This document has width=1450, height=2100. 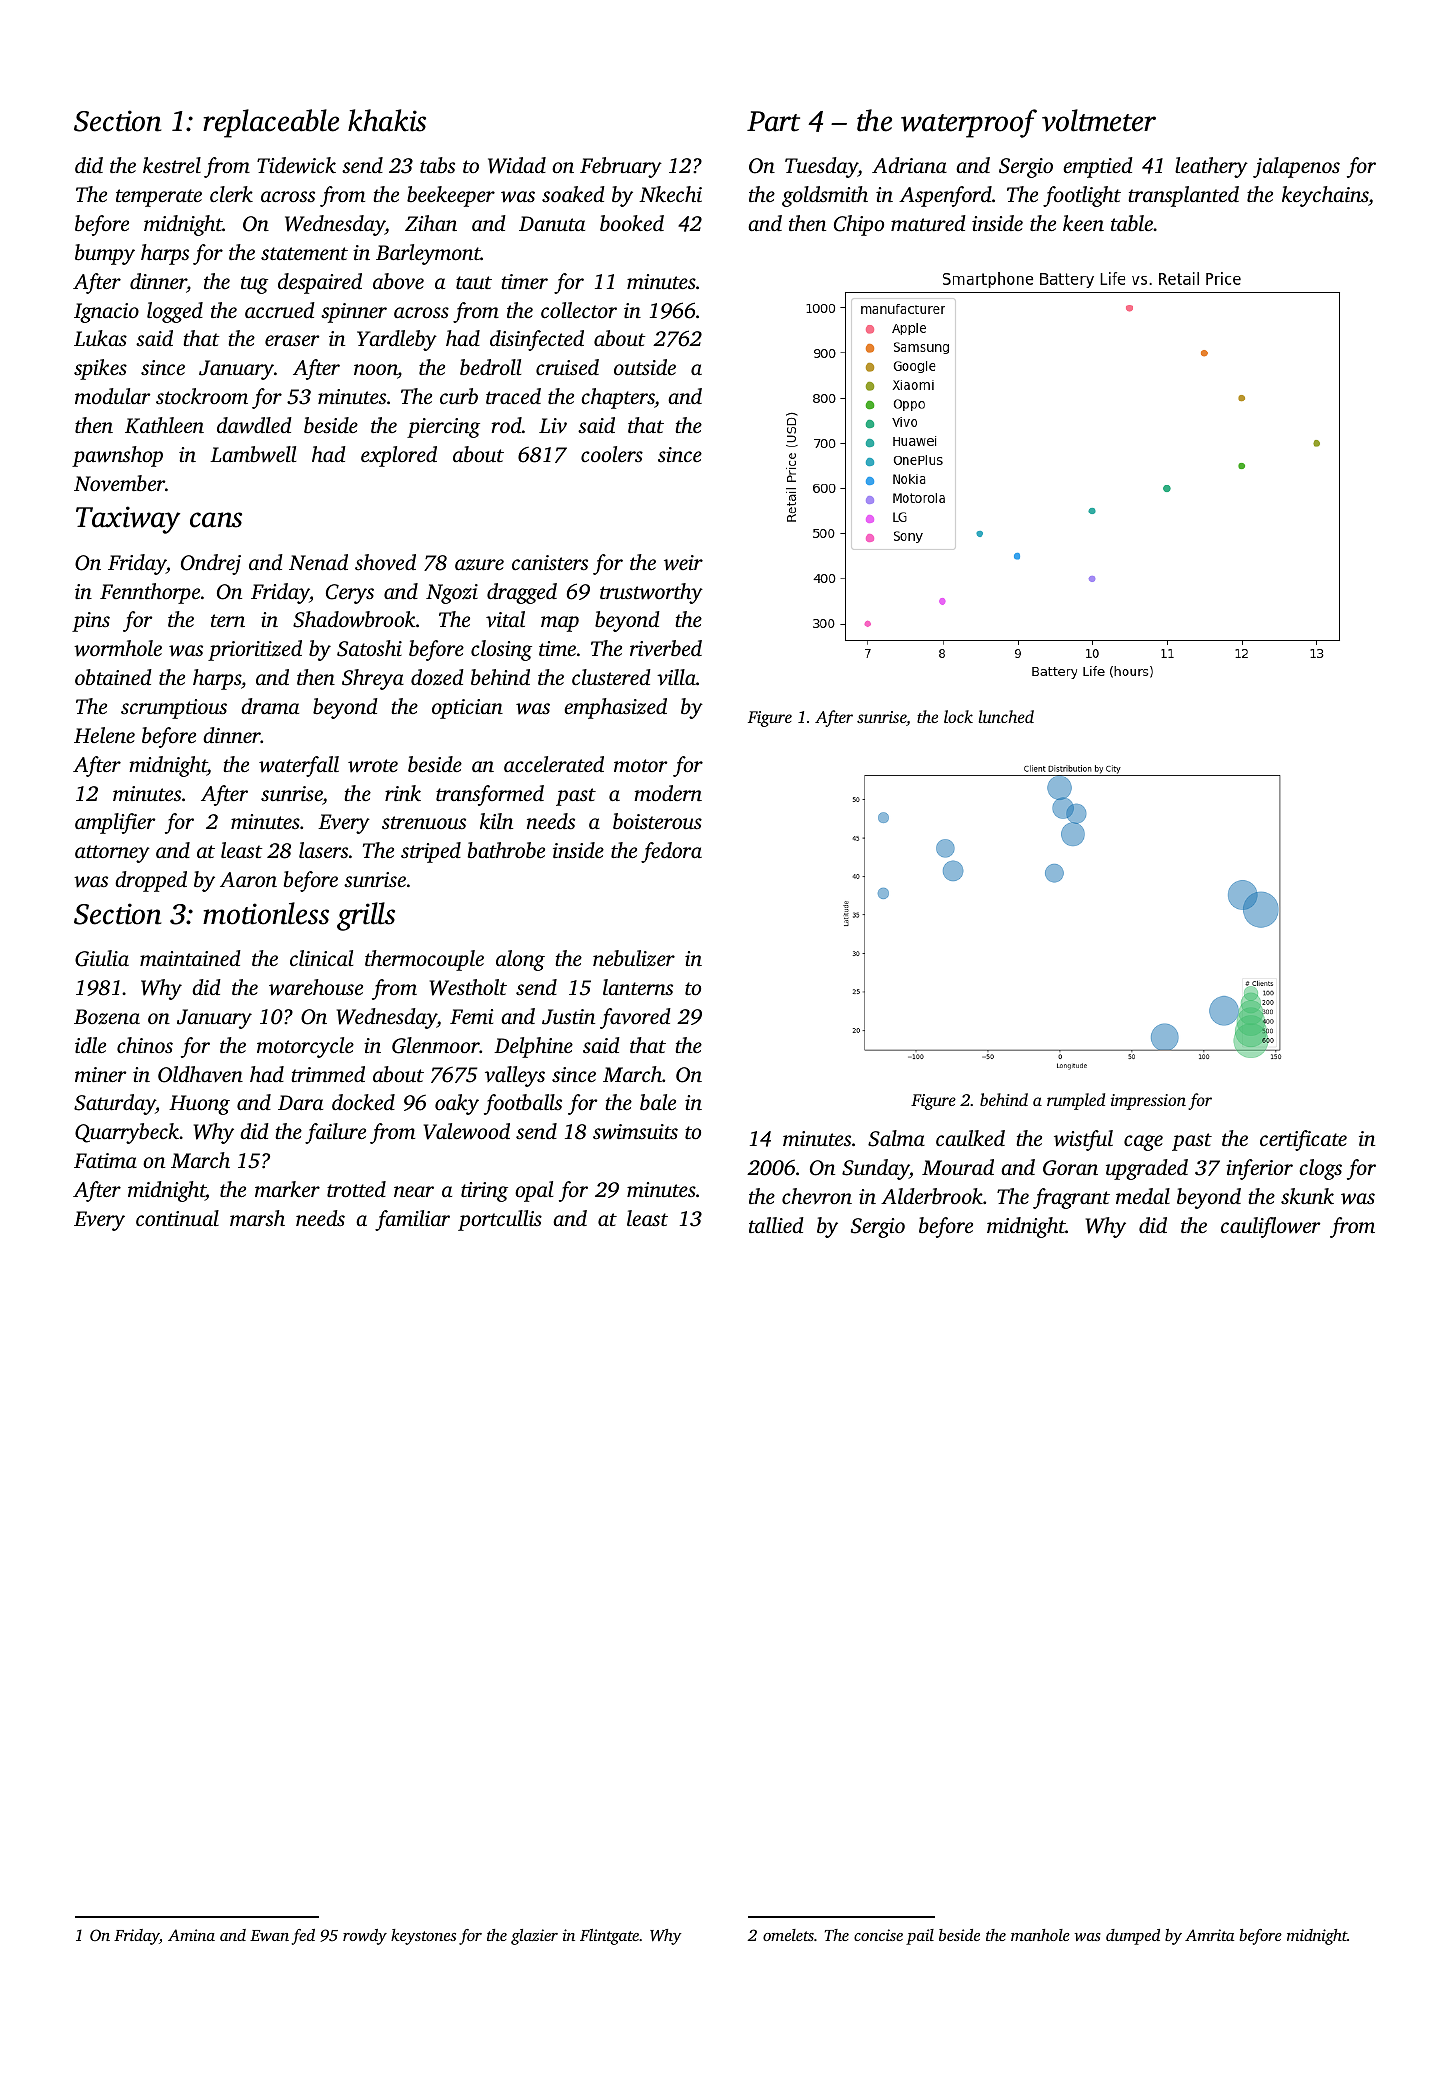 I want to click on medal, so click(x=1143, y=1196).
